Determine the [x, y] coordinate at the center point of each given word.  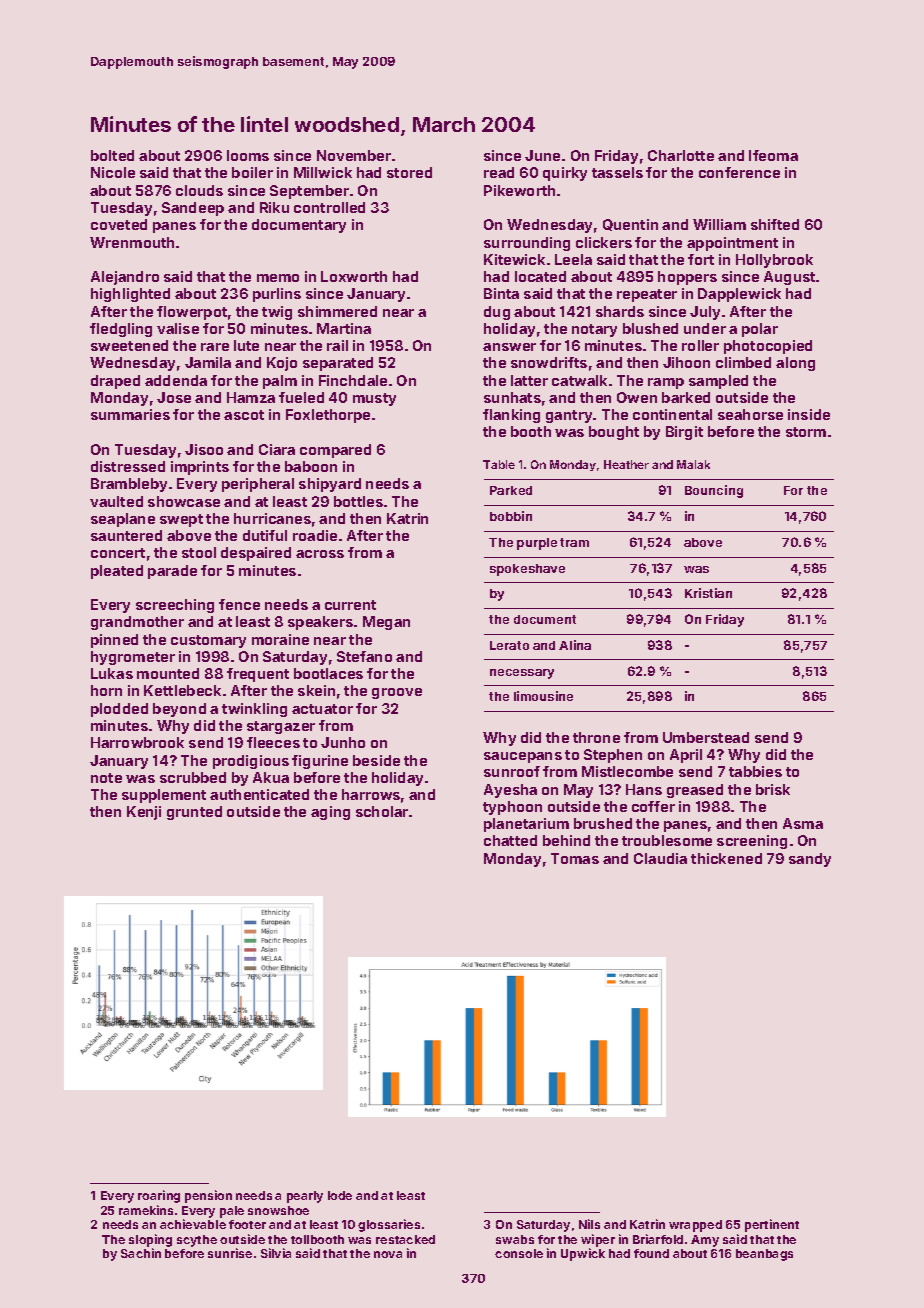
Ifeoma [773, 155]
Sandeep [193, 209]
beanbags [764, 1255]
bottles [358, 501]
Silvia [276, 1253]
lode [340, 1195]
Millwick [323, 172]
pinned [114, 641]
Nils [589, 1224]
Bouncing [714, 491]
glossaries [389, 1225]
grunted [194, 813]
